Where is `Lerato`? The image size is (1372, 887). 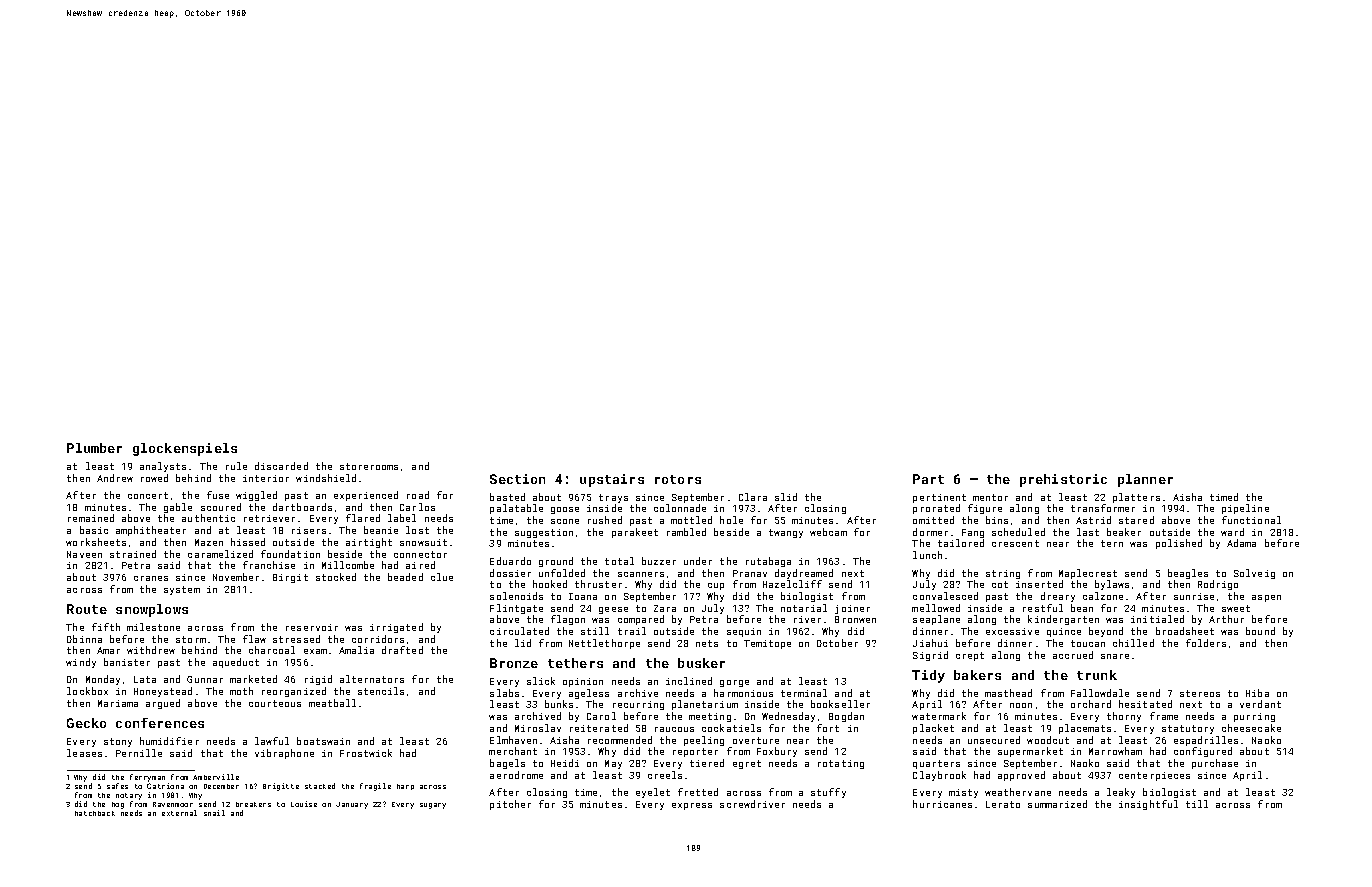
Lerato is located at coordinates (1003, 804).
